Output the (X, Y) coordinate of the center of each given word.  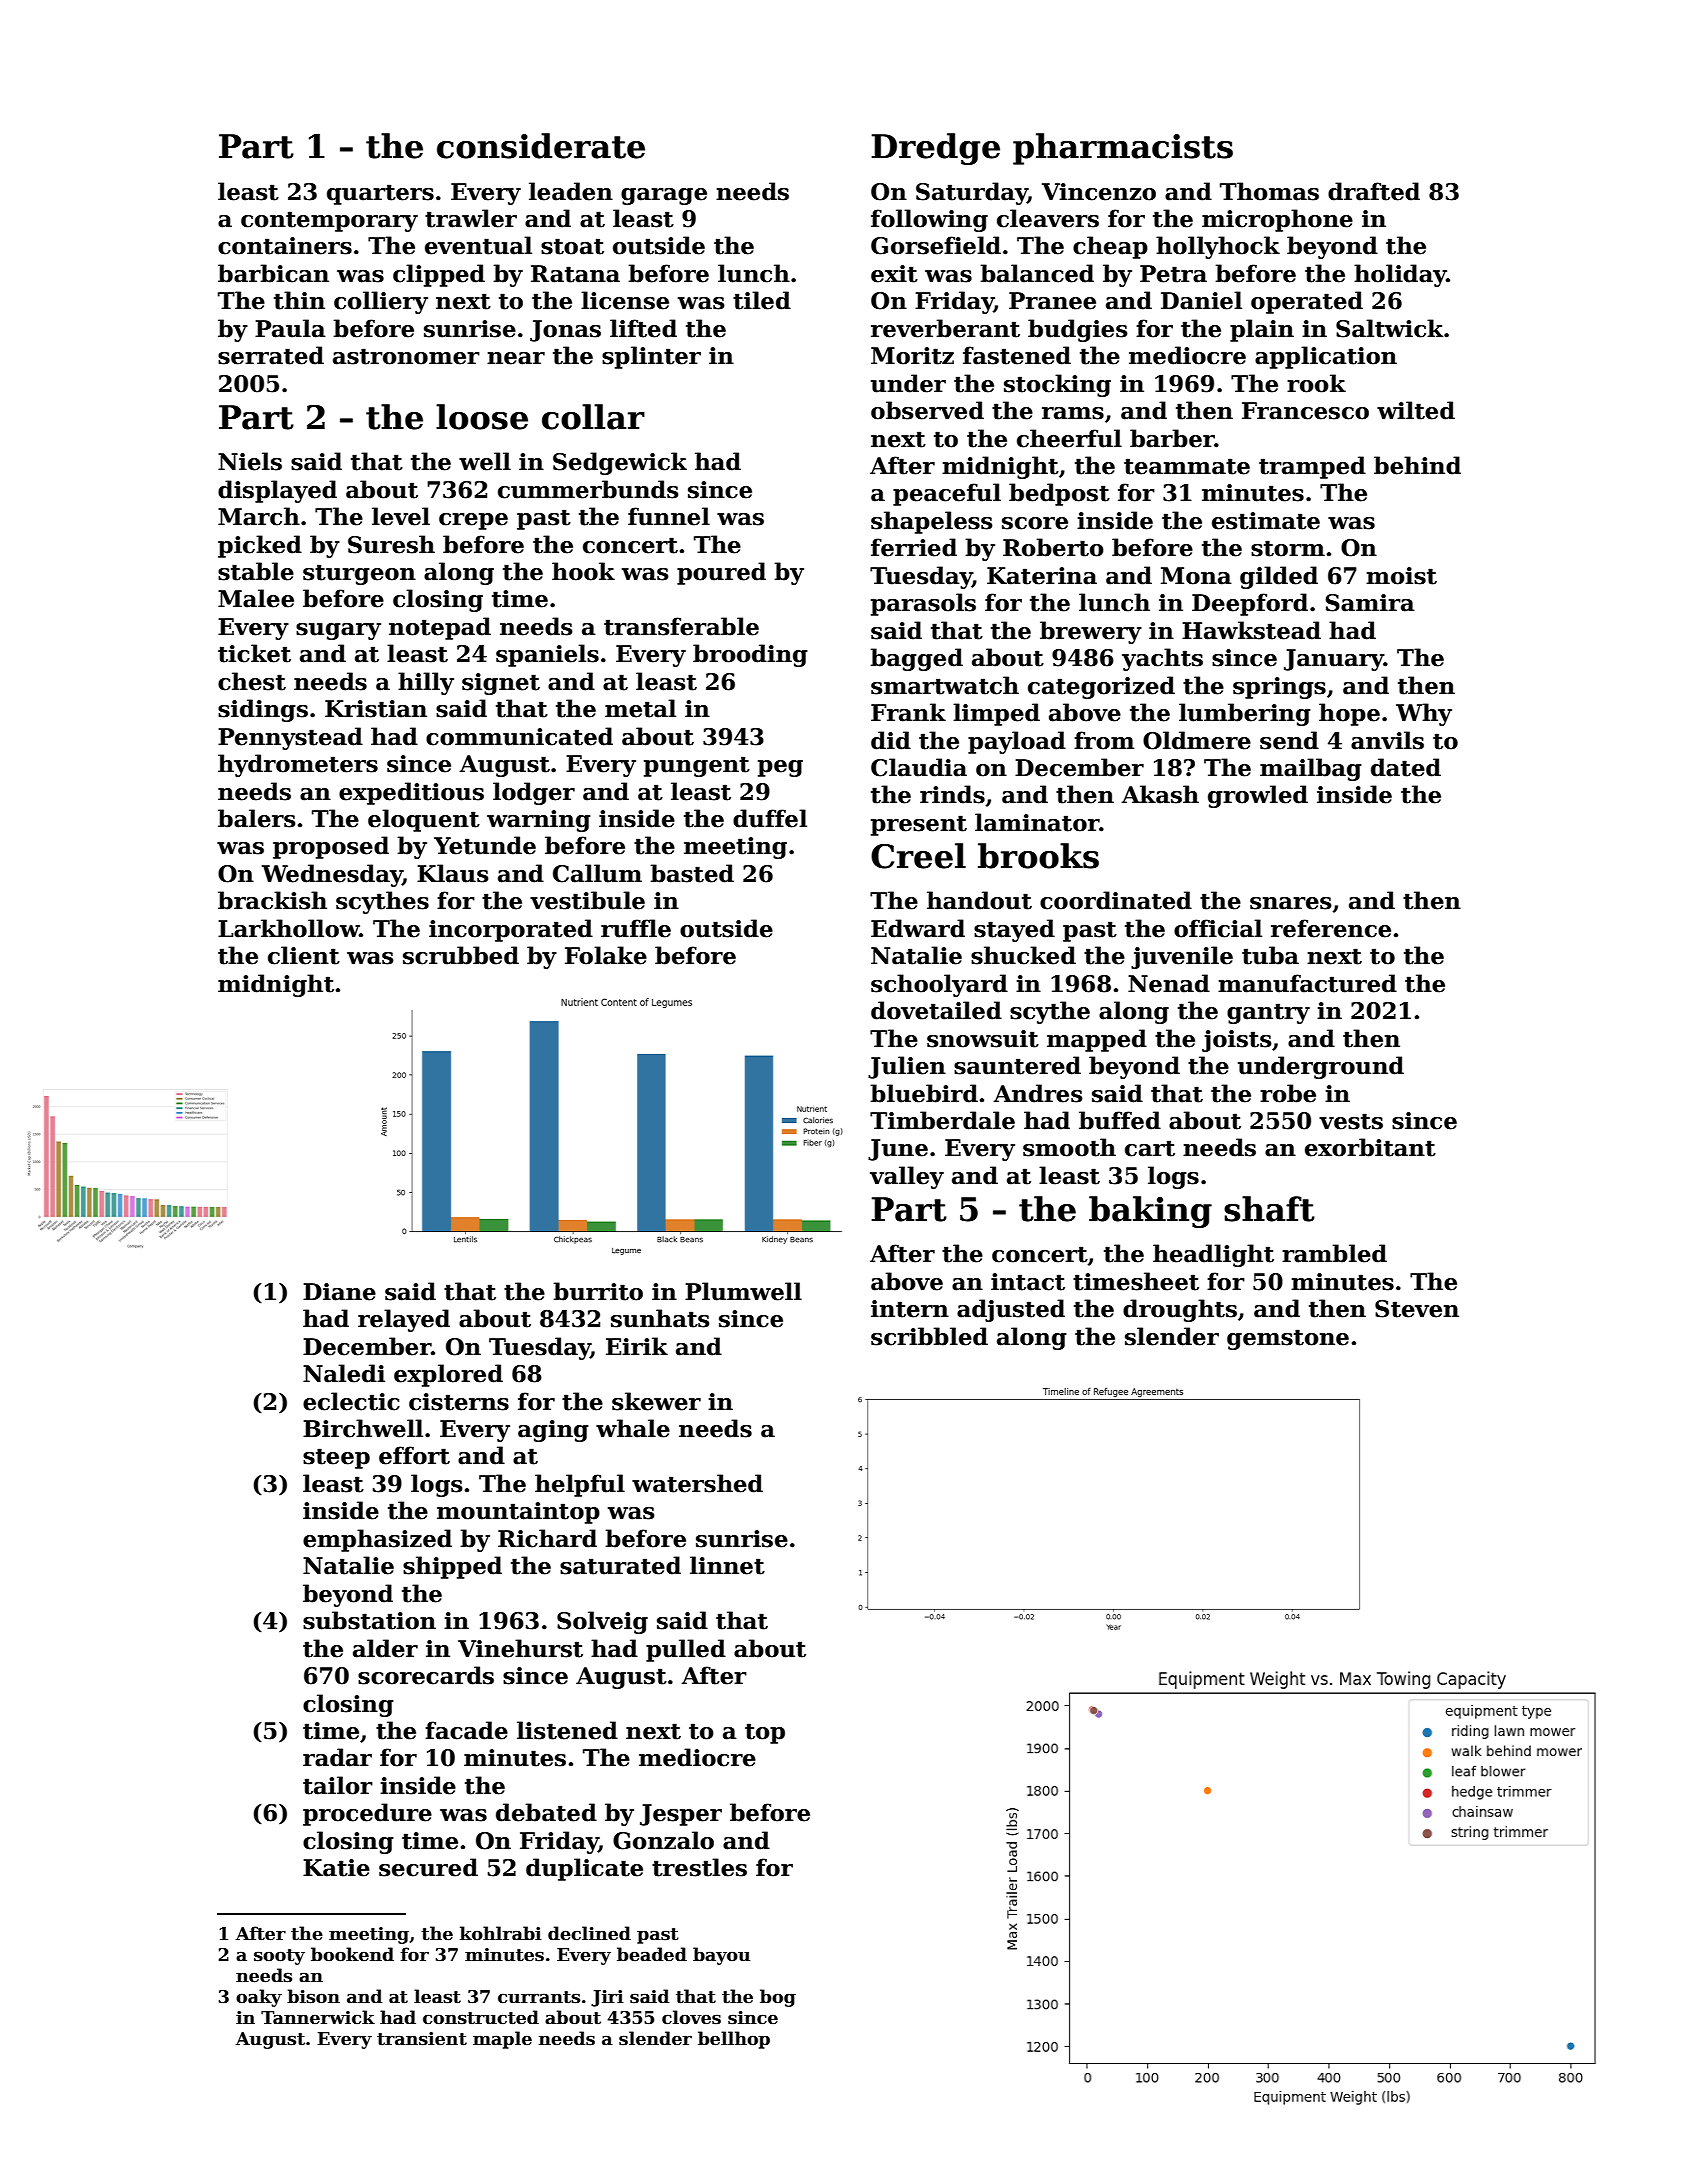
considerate (541, 146)
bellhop (734, 2040)
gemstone (1288, 1339)
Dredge (935, 149)
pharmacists (1123, 149)
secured (428, 1867)
